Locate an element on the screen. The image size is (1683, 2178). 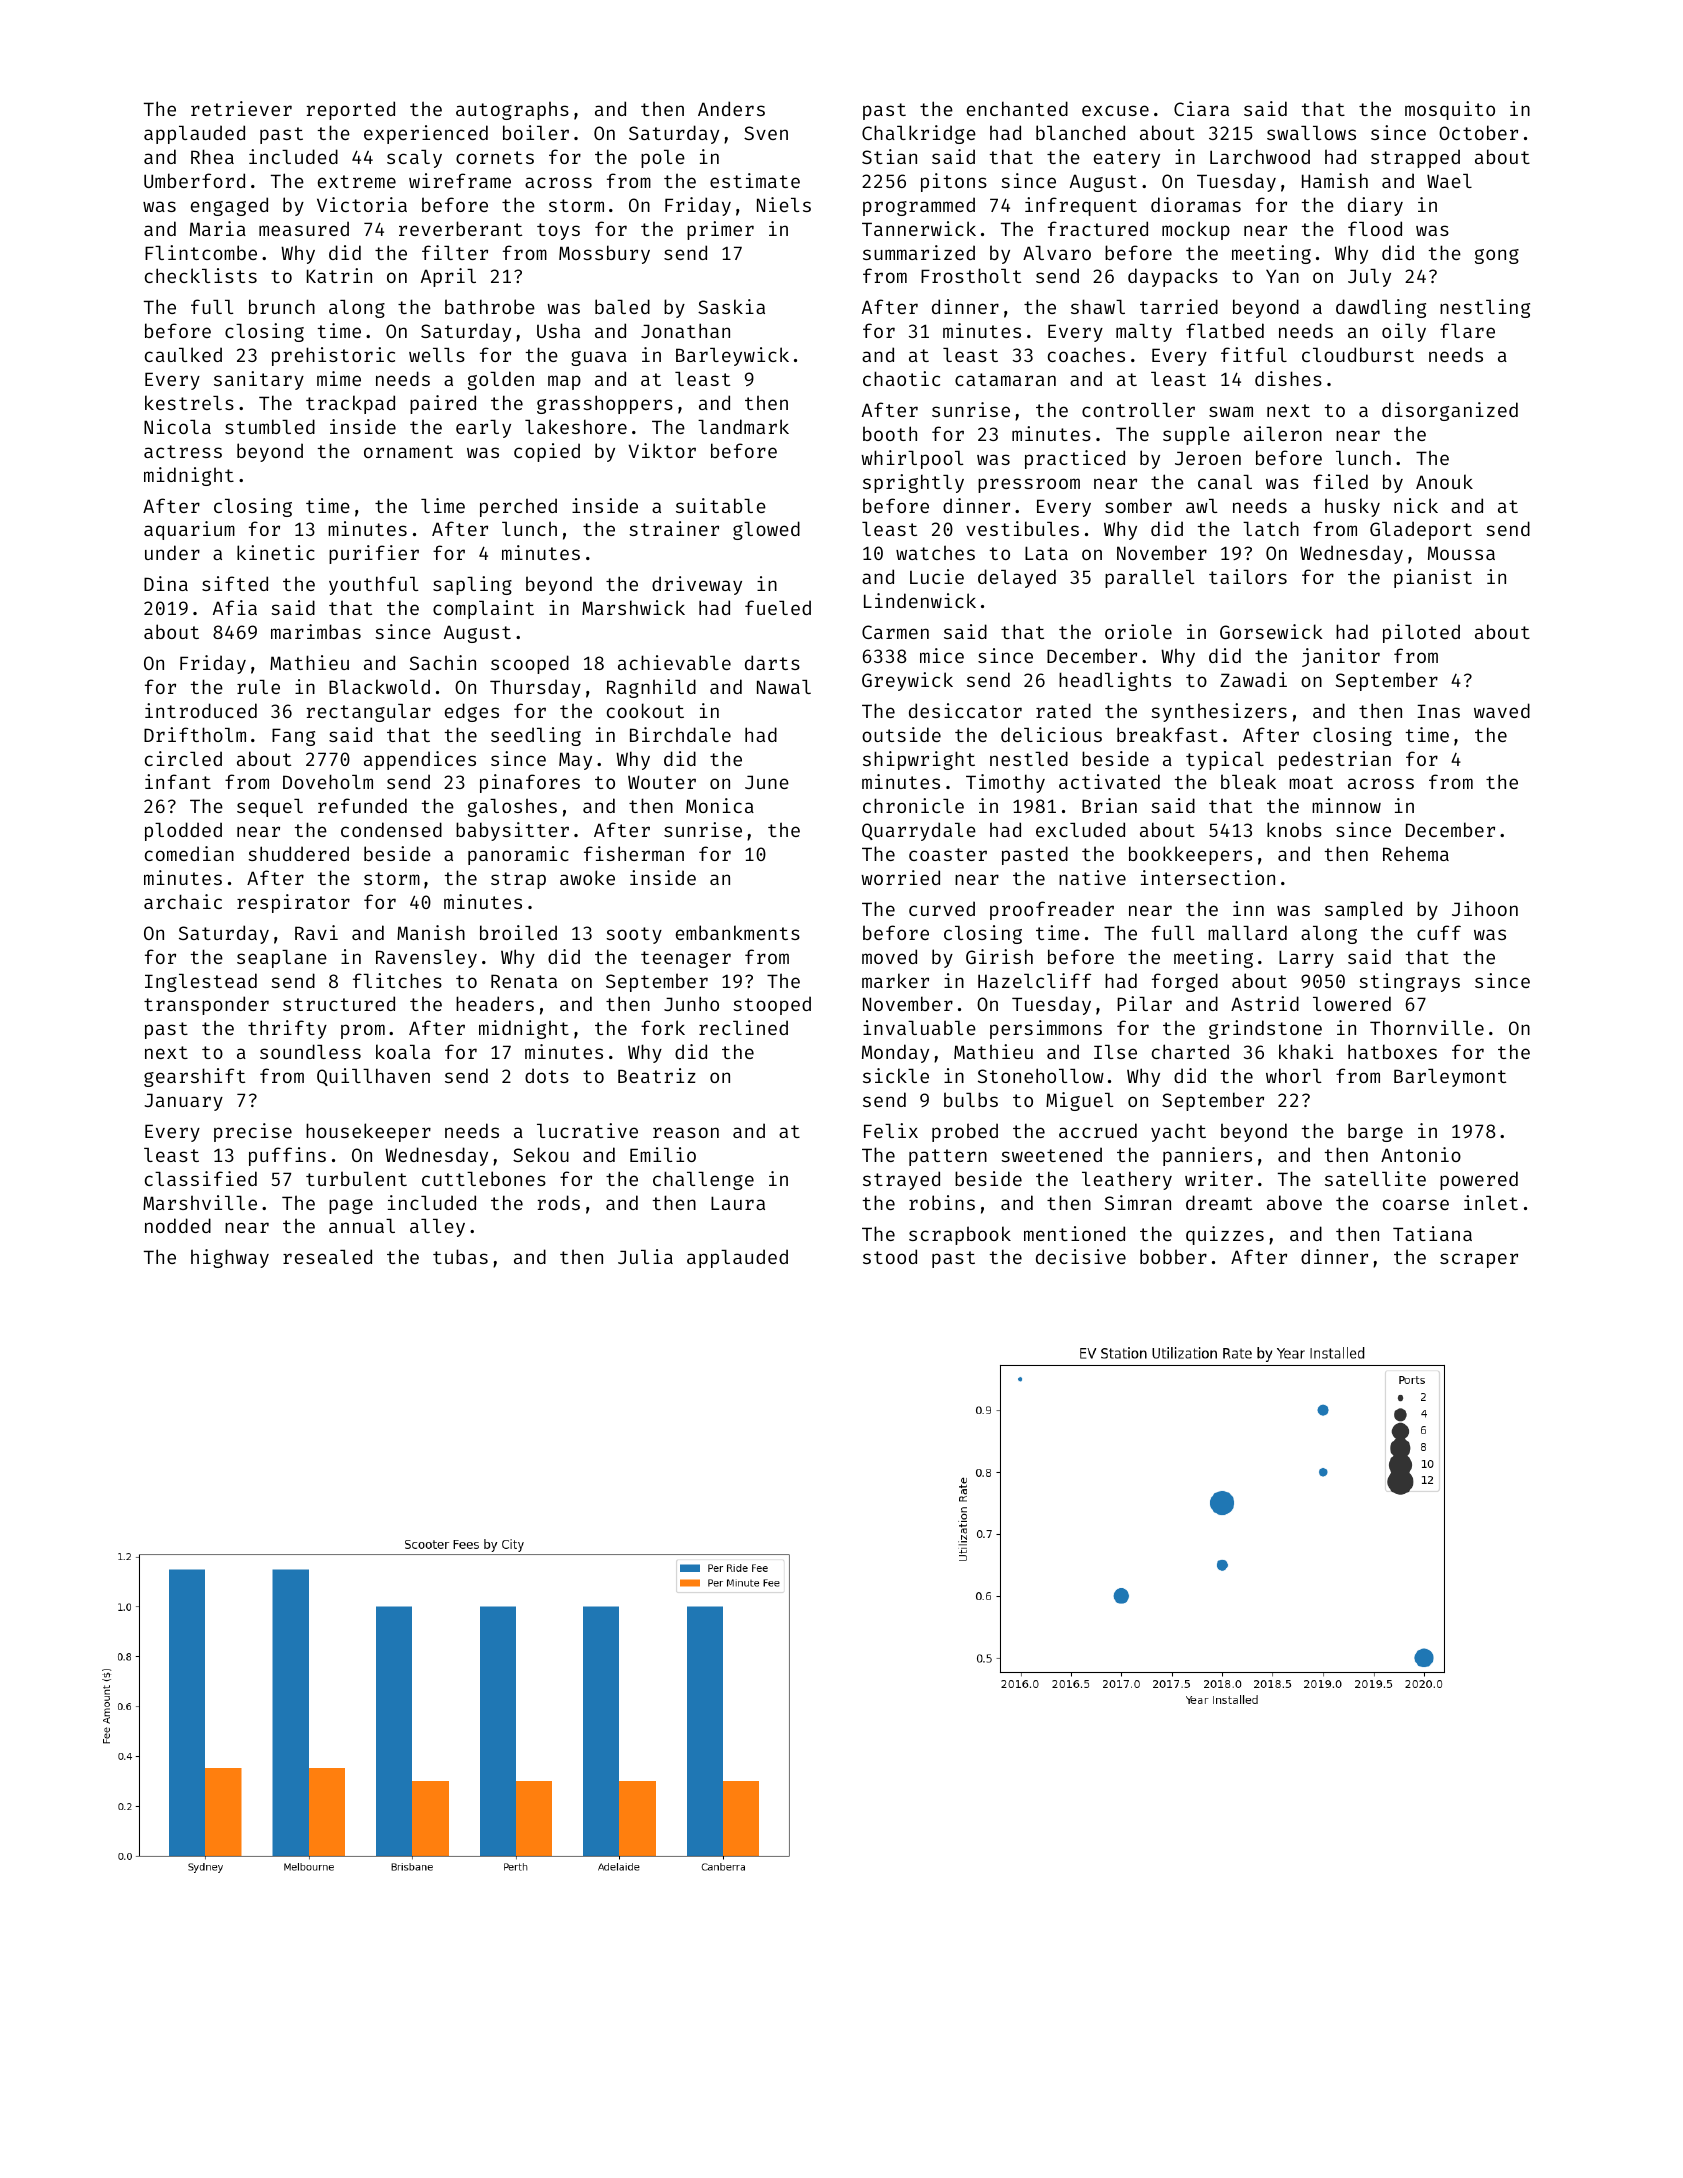
highway is located at coordinates (230, 1258).
